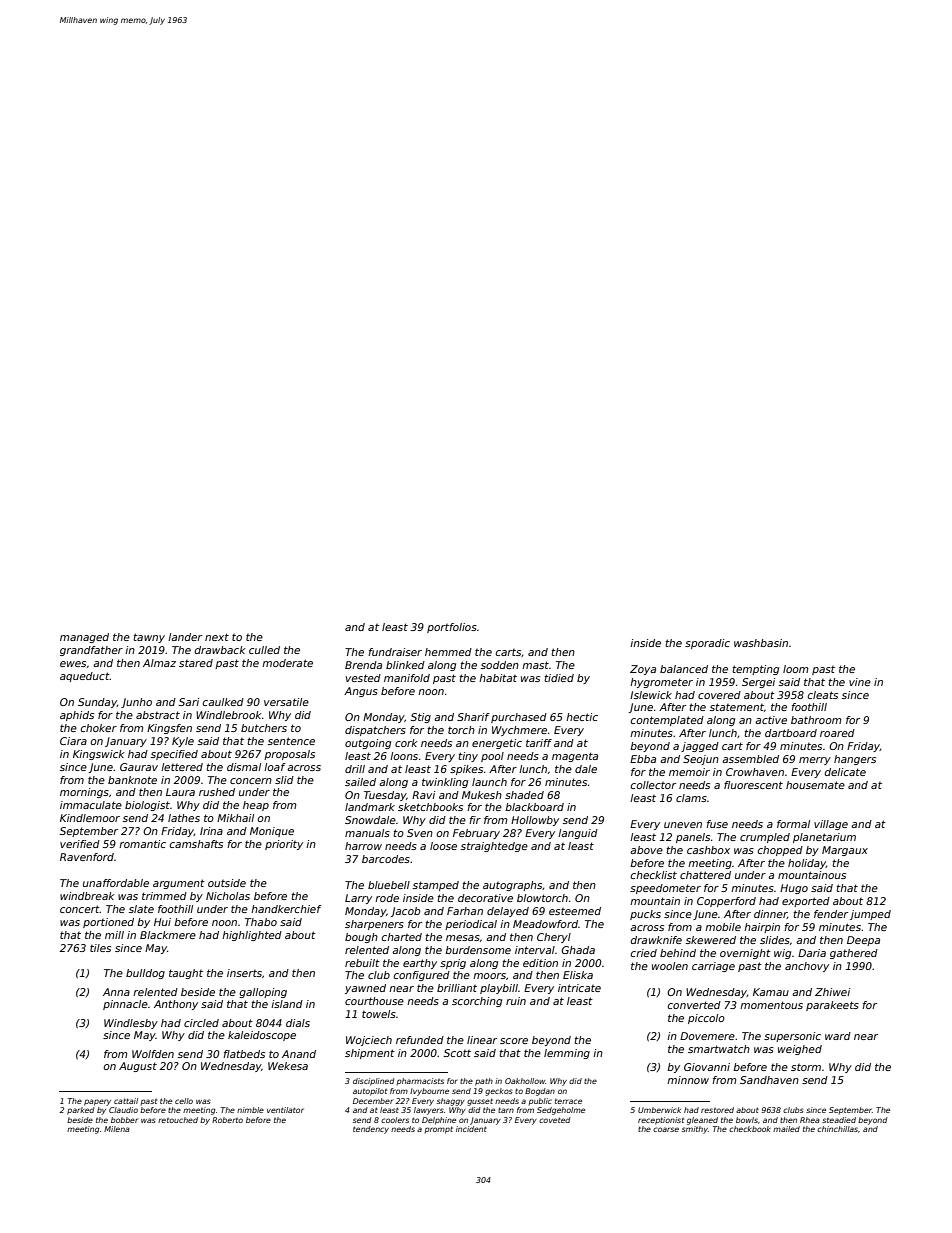 The height and width of the screenshot is (1233, 952). Describe the element at coordinates (244, 767) in the screenshot. I see `dismal` at that location.
